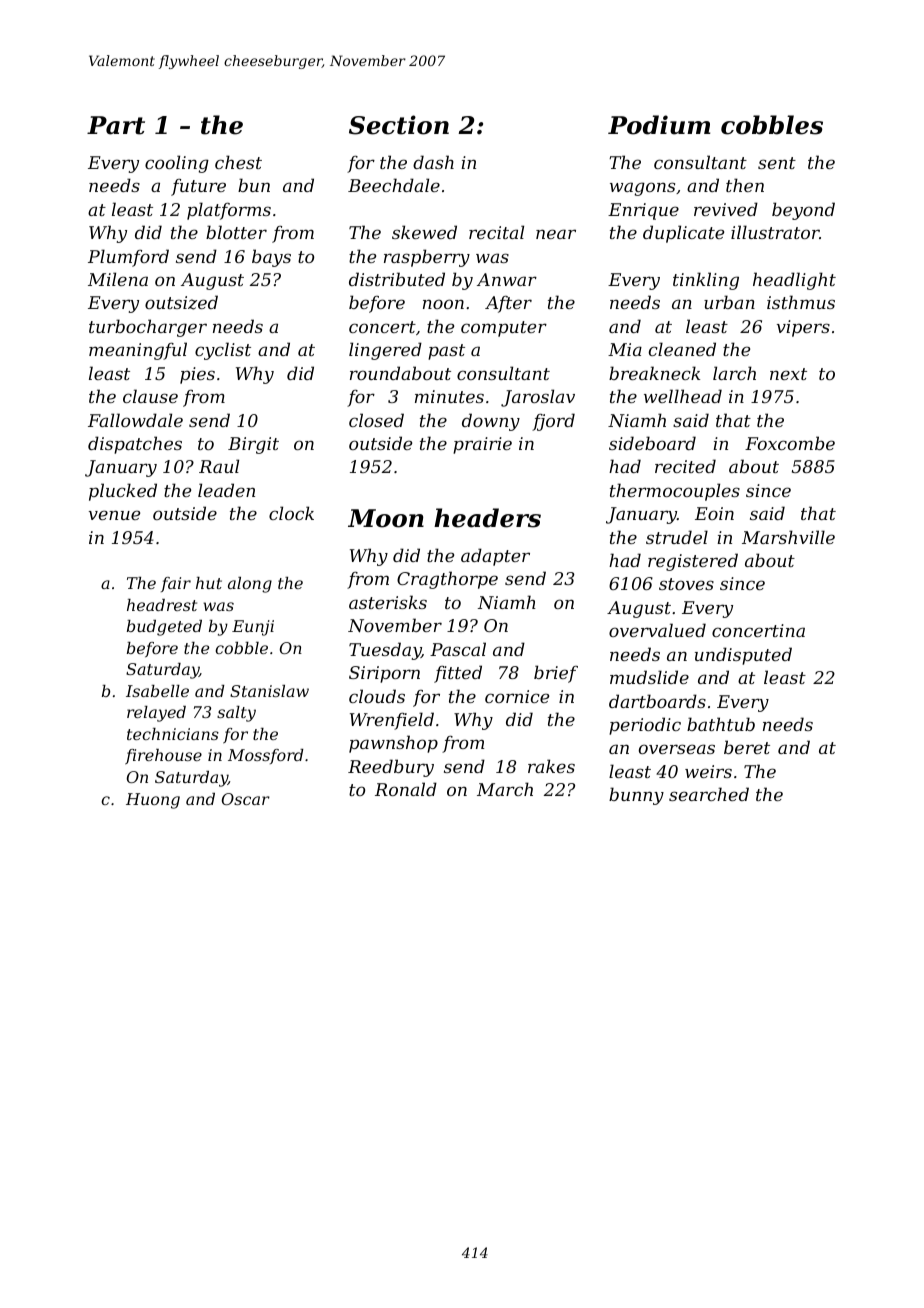 The width and height of the screenshot is (924, 1308). Describe the element at coordinates (642, 189) in the screenshot. I see `wagons` at that location.
